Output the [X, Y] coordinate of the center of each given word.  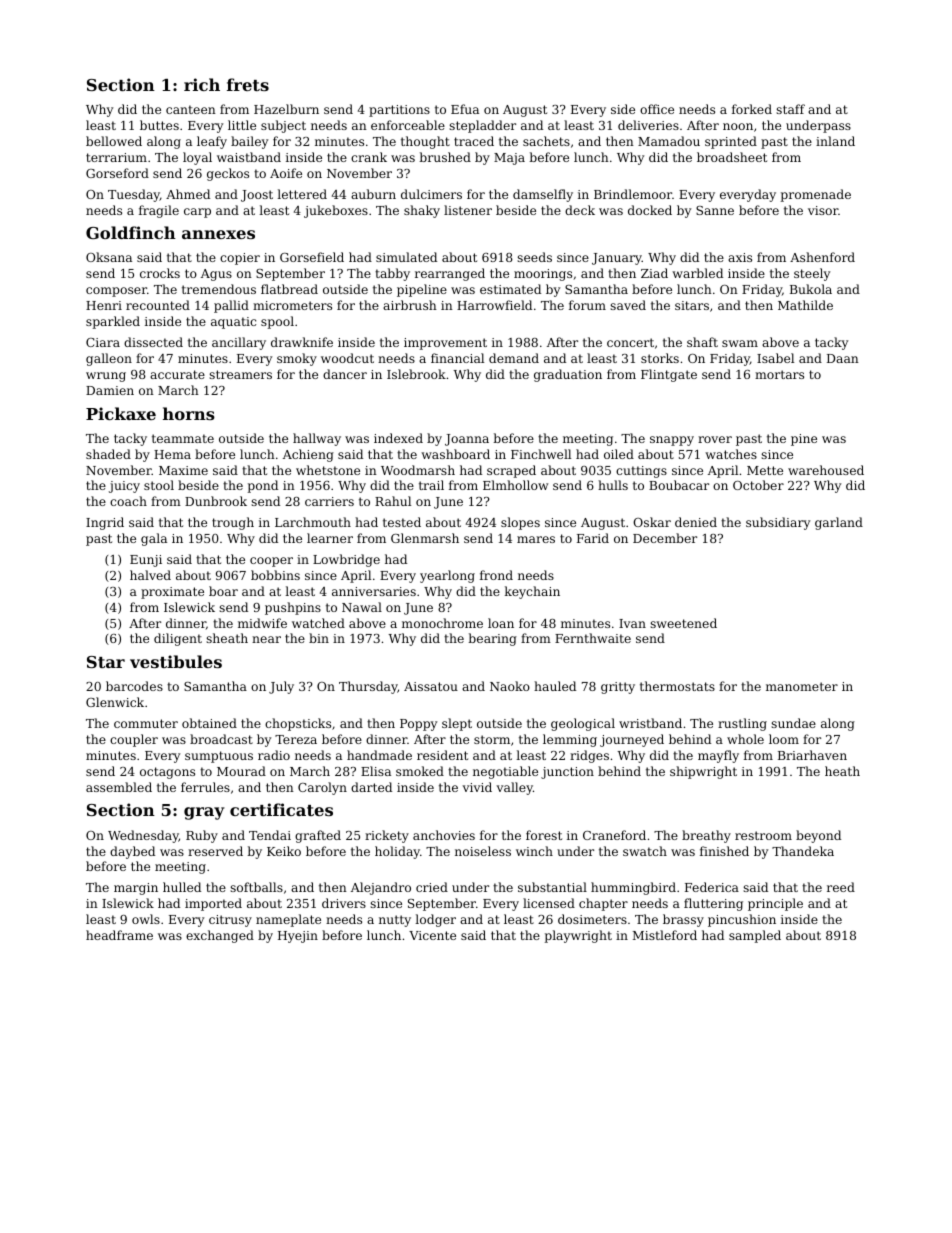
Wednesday [143, 836]
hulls [613, 485]
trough [233, 523]
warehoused [826, 470]
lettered [302, 194]
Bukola [811, 289]
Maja [509, 159]
